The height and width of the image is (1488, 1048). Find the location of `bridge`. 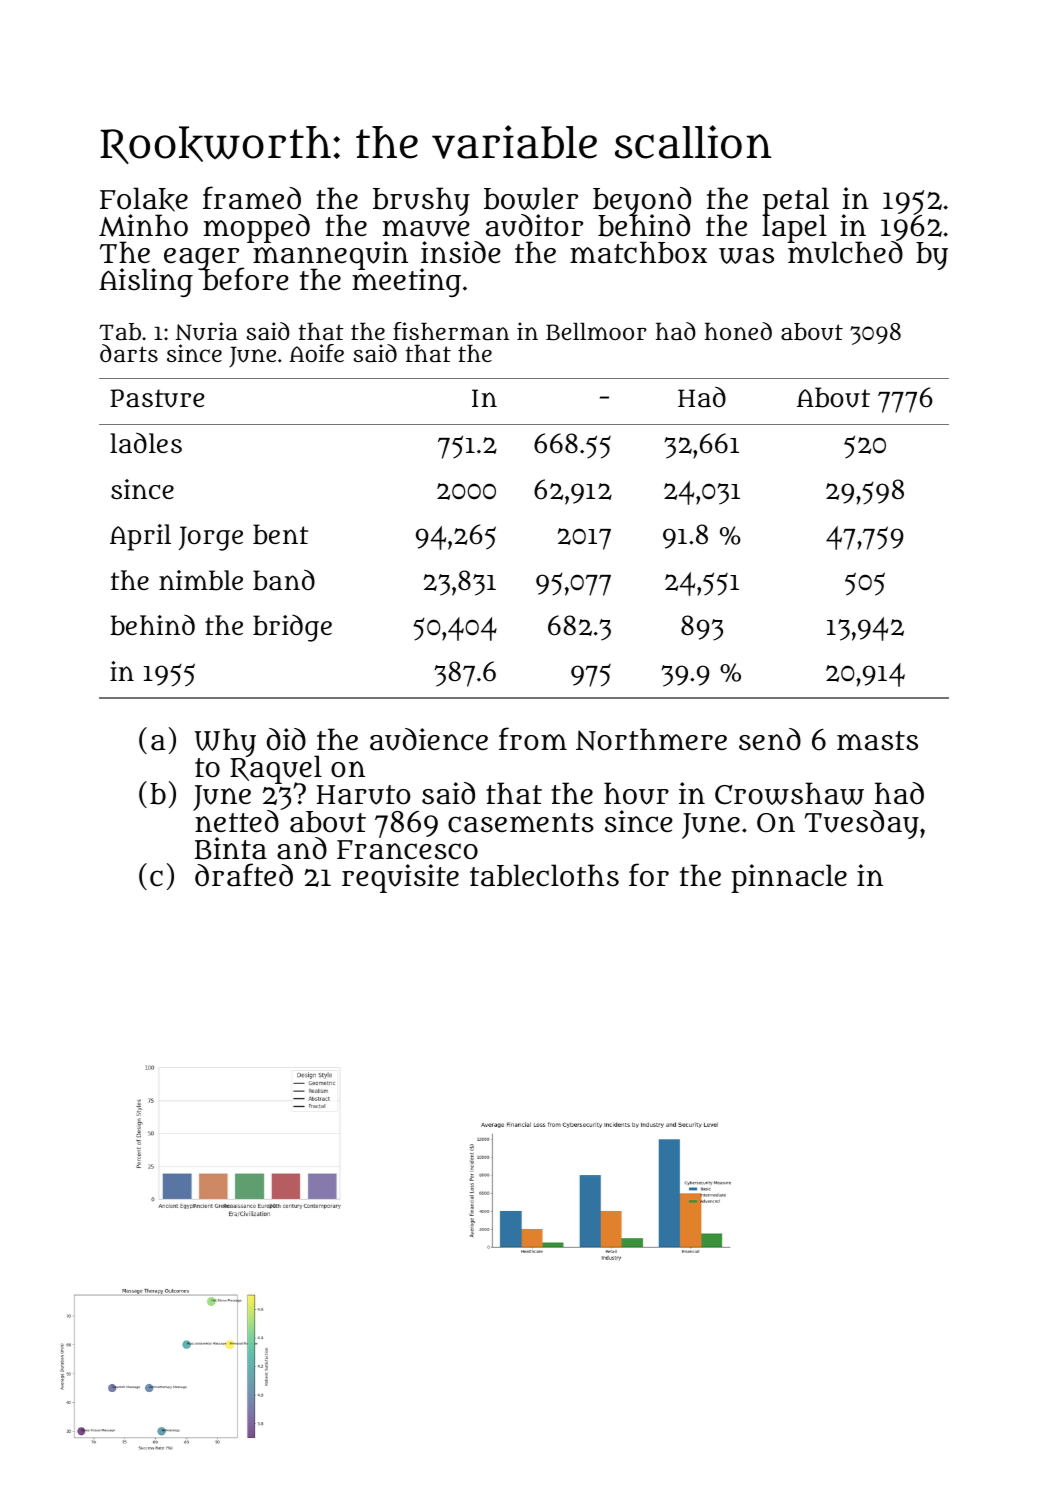

bridge is located at coordinates (292, 628).
